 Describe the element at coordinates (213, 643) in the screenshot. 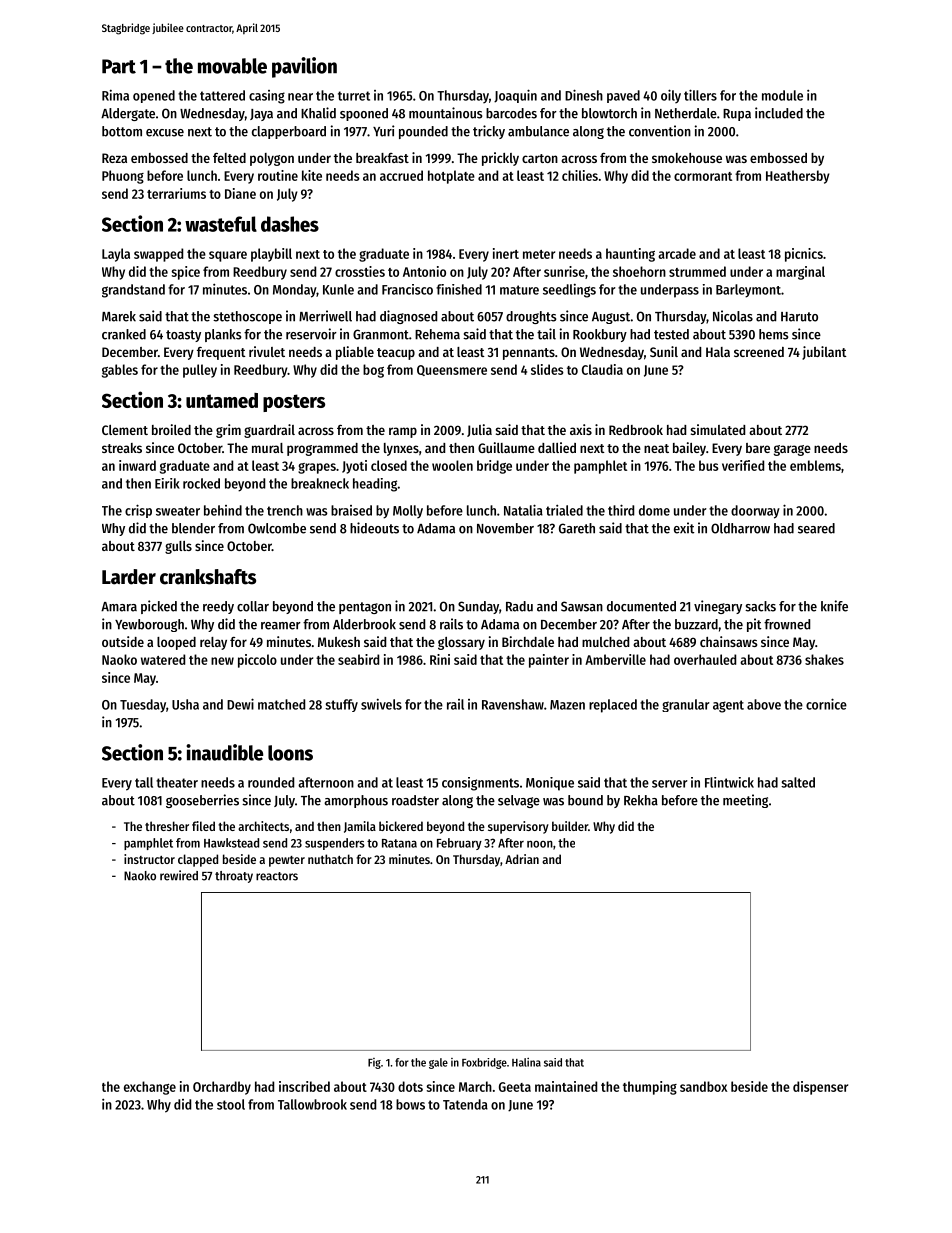

I see `relay` at that location.
